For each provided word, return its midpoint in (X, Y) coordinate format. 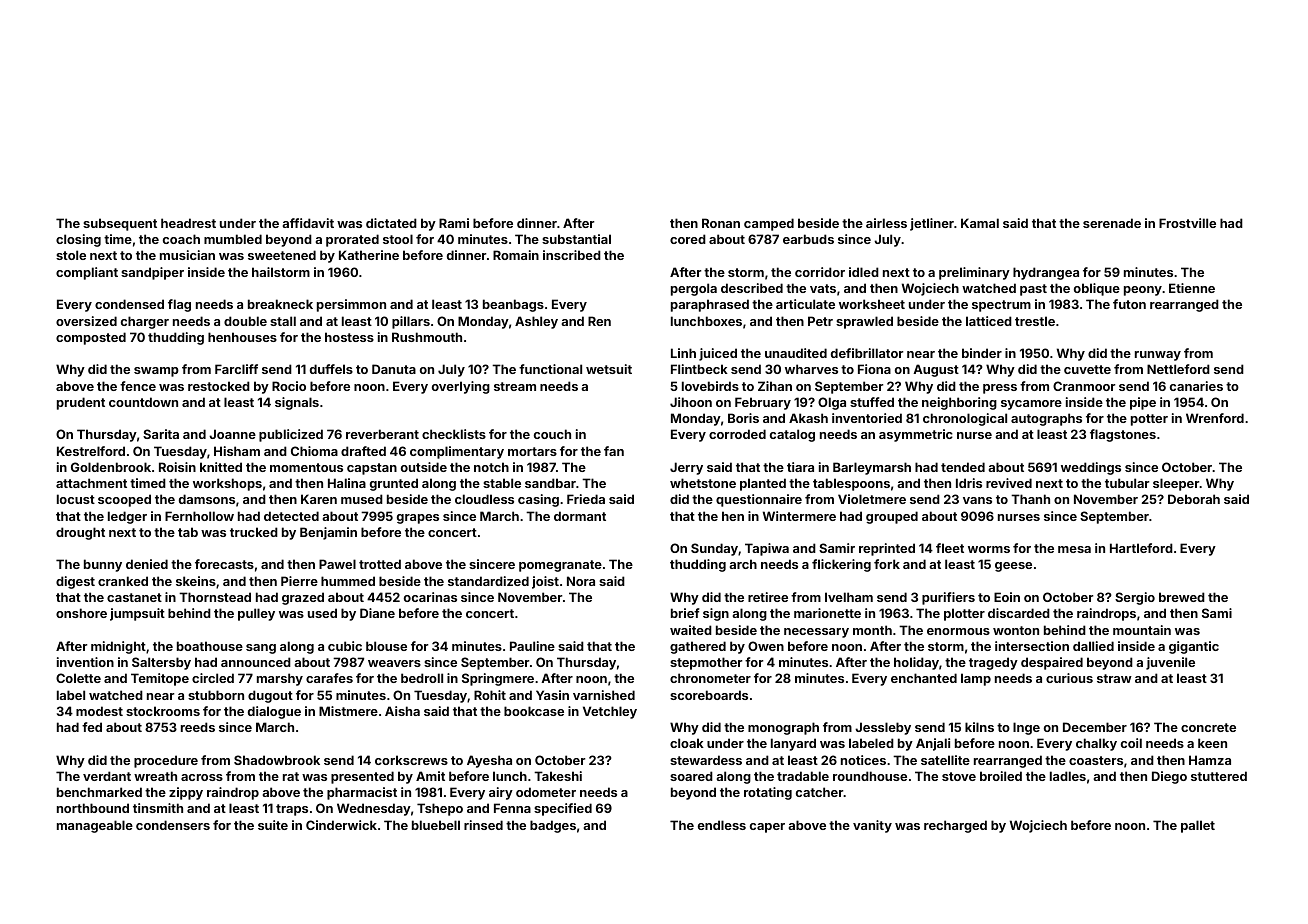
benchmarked (99, 792)
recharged (955, 826)
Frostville (1187, 223)
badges (553, 826)
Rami (454, 223)
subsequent (120, 224)
